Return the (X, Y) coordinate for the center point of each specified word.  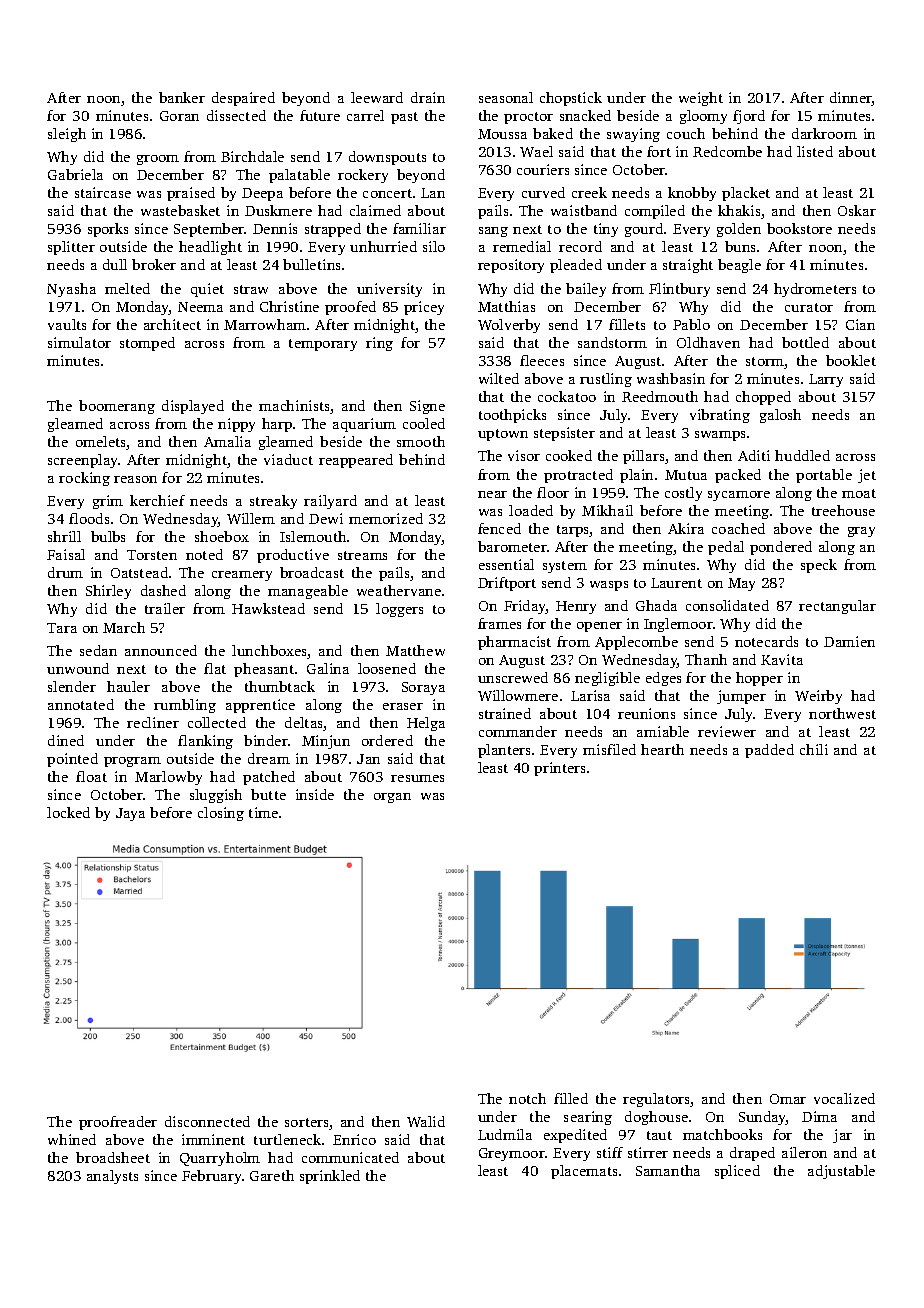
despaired (243, 99)
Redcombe (727, 151)
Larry (826, 380)
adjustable (841, 1172)
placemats (584, 1172)
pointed (72, 760)
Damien (849, 641)
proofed (350, 308)
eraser (403, 706)
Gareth (272, 1175)
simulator (79, 342)
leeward (377, 97)
